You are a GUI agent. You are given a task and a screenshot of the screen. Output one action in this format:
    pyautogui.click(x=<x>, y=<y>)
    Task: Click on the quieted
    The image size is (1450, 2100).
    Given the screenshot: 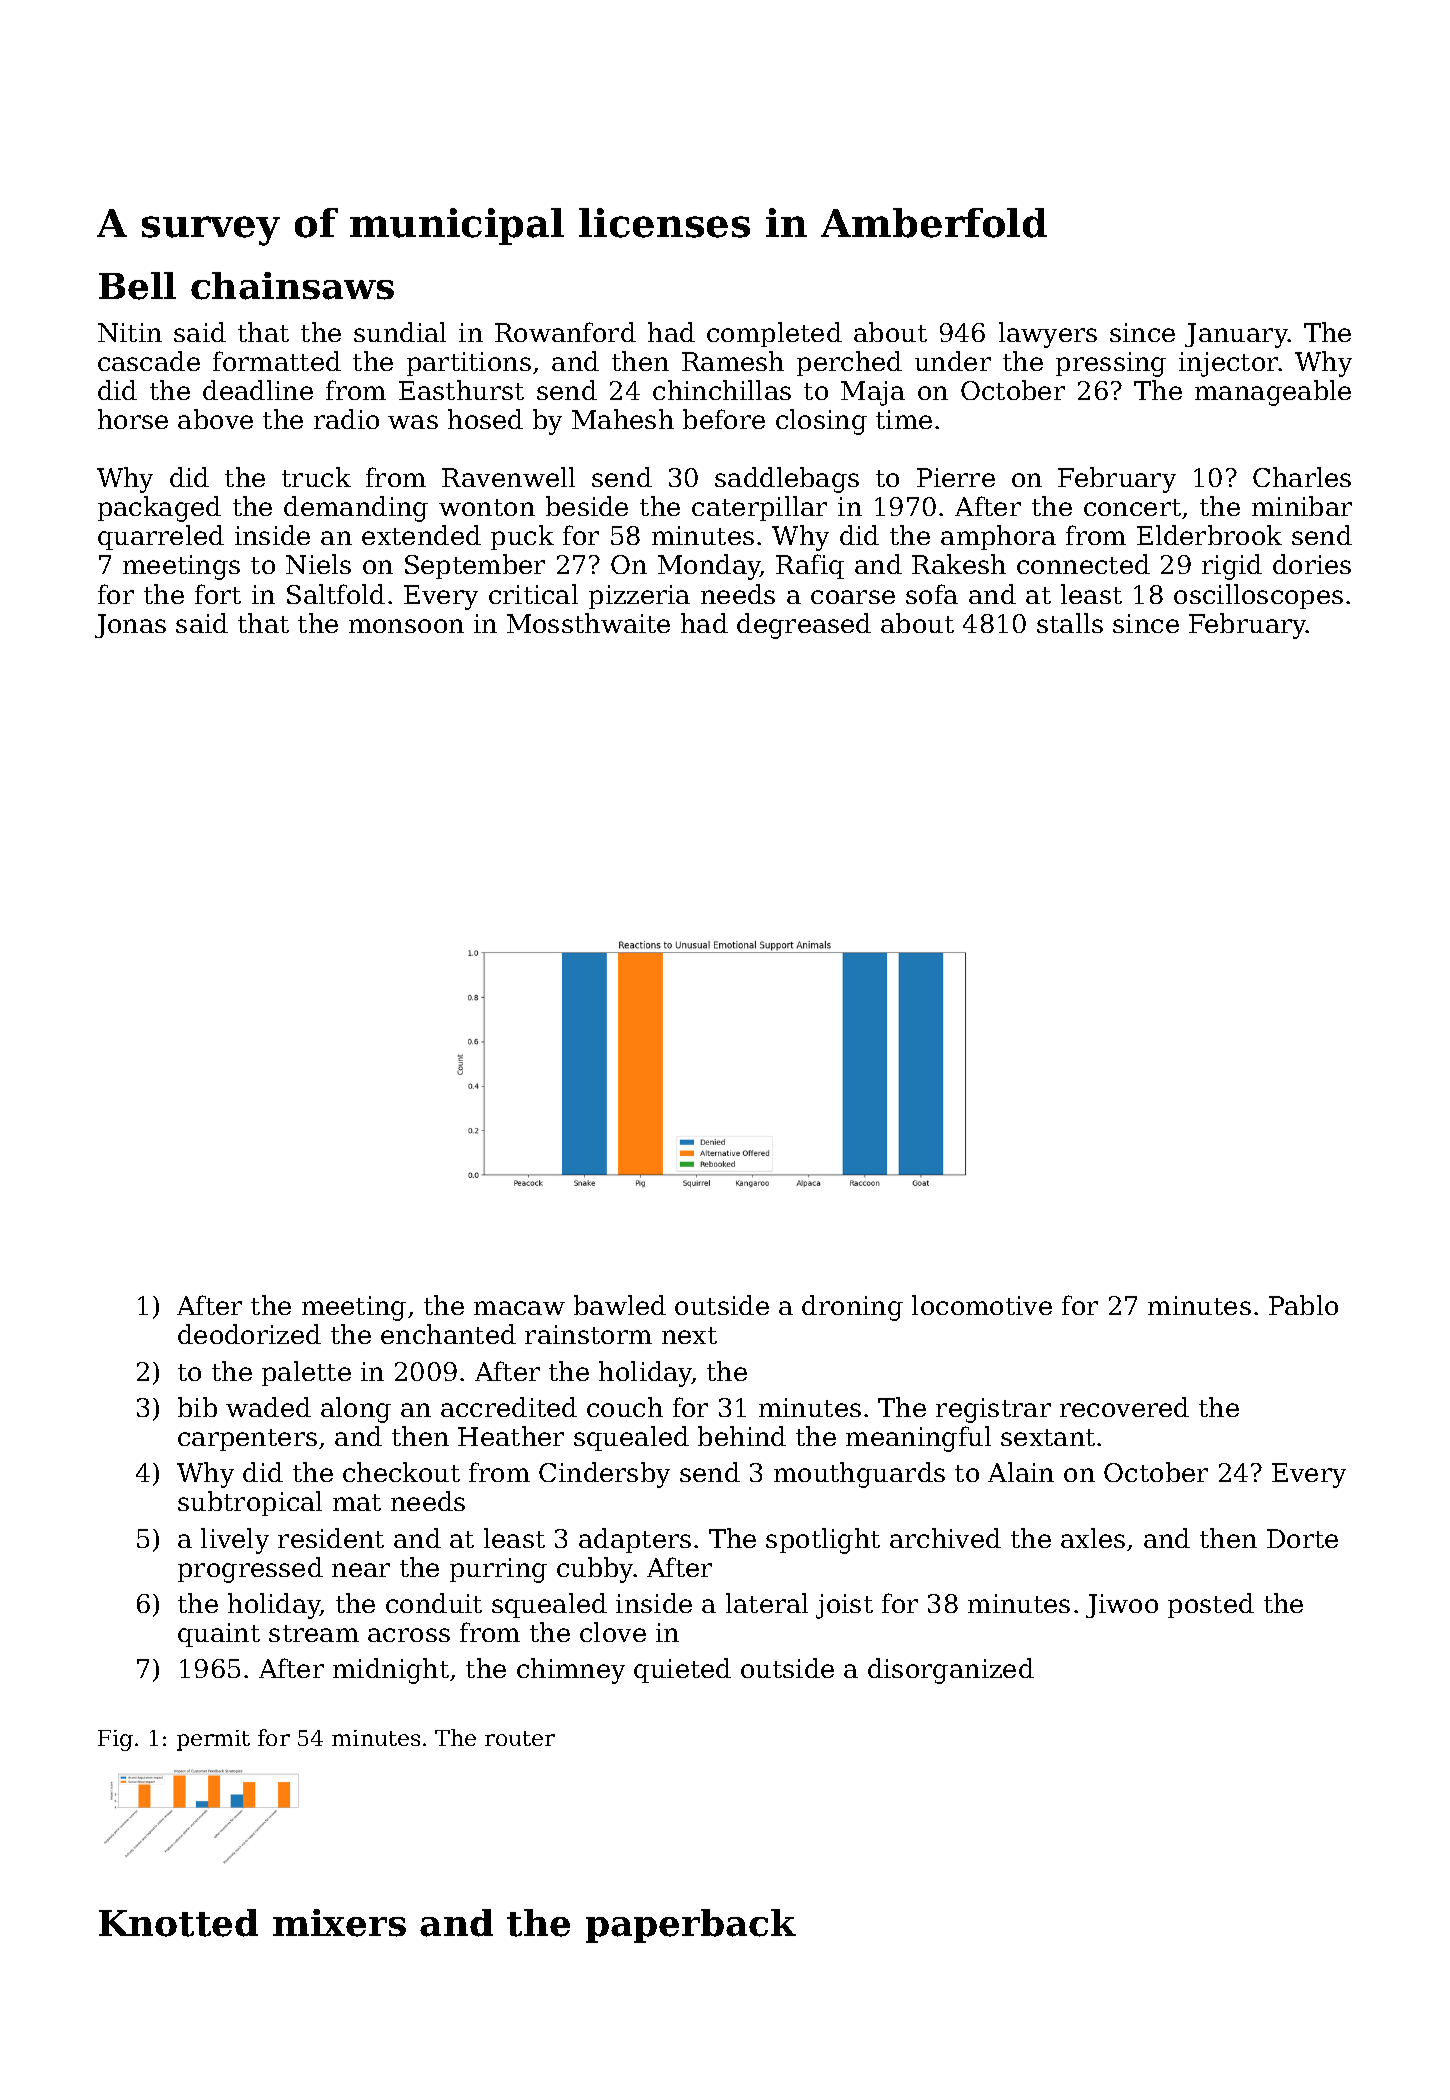 What is the action you would take?
    pyautogui.click(x=682, y=1670)
